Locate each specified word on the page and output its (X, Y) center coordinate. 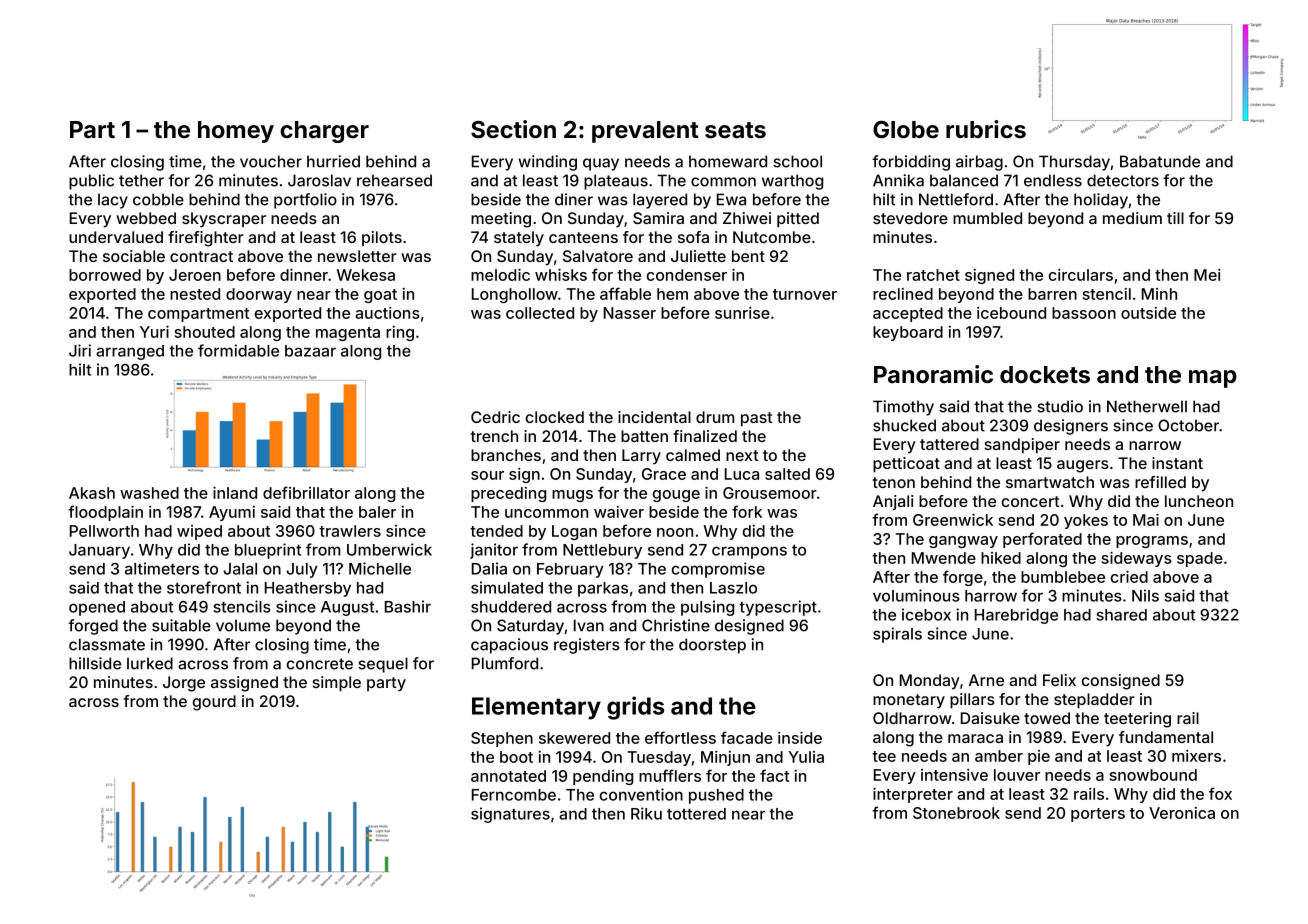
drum (715, 417)
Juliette (698, 256)
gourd (214, 703)
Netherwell (1147, 406)
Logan (574, 532)
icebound (1011, 313)
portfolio (305, 201)
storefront (204, 587)
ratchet (933, 275)
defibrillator (306, 492)
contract (201, 256)
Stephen (502, 739)
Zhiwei (747, 218)
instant (1177, 463)
